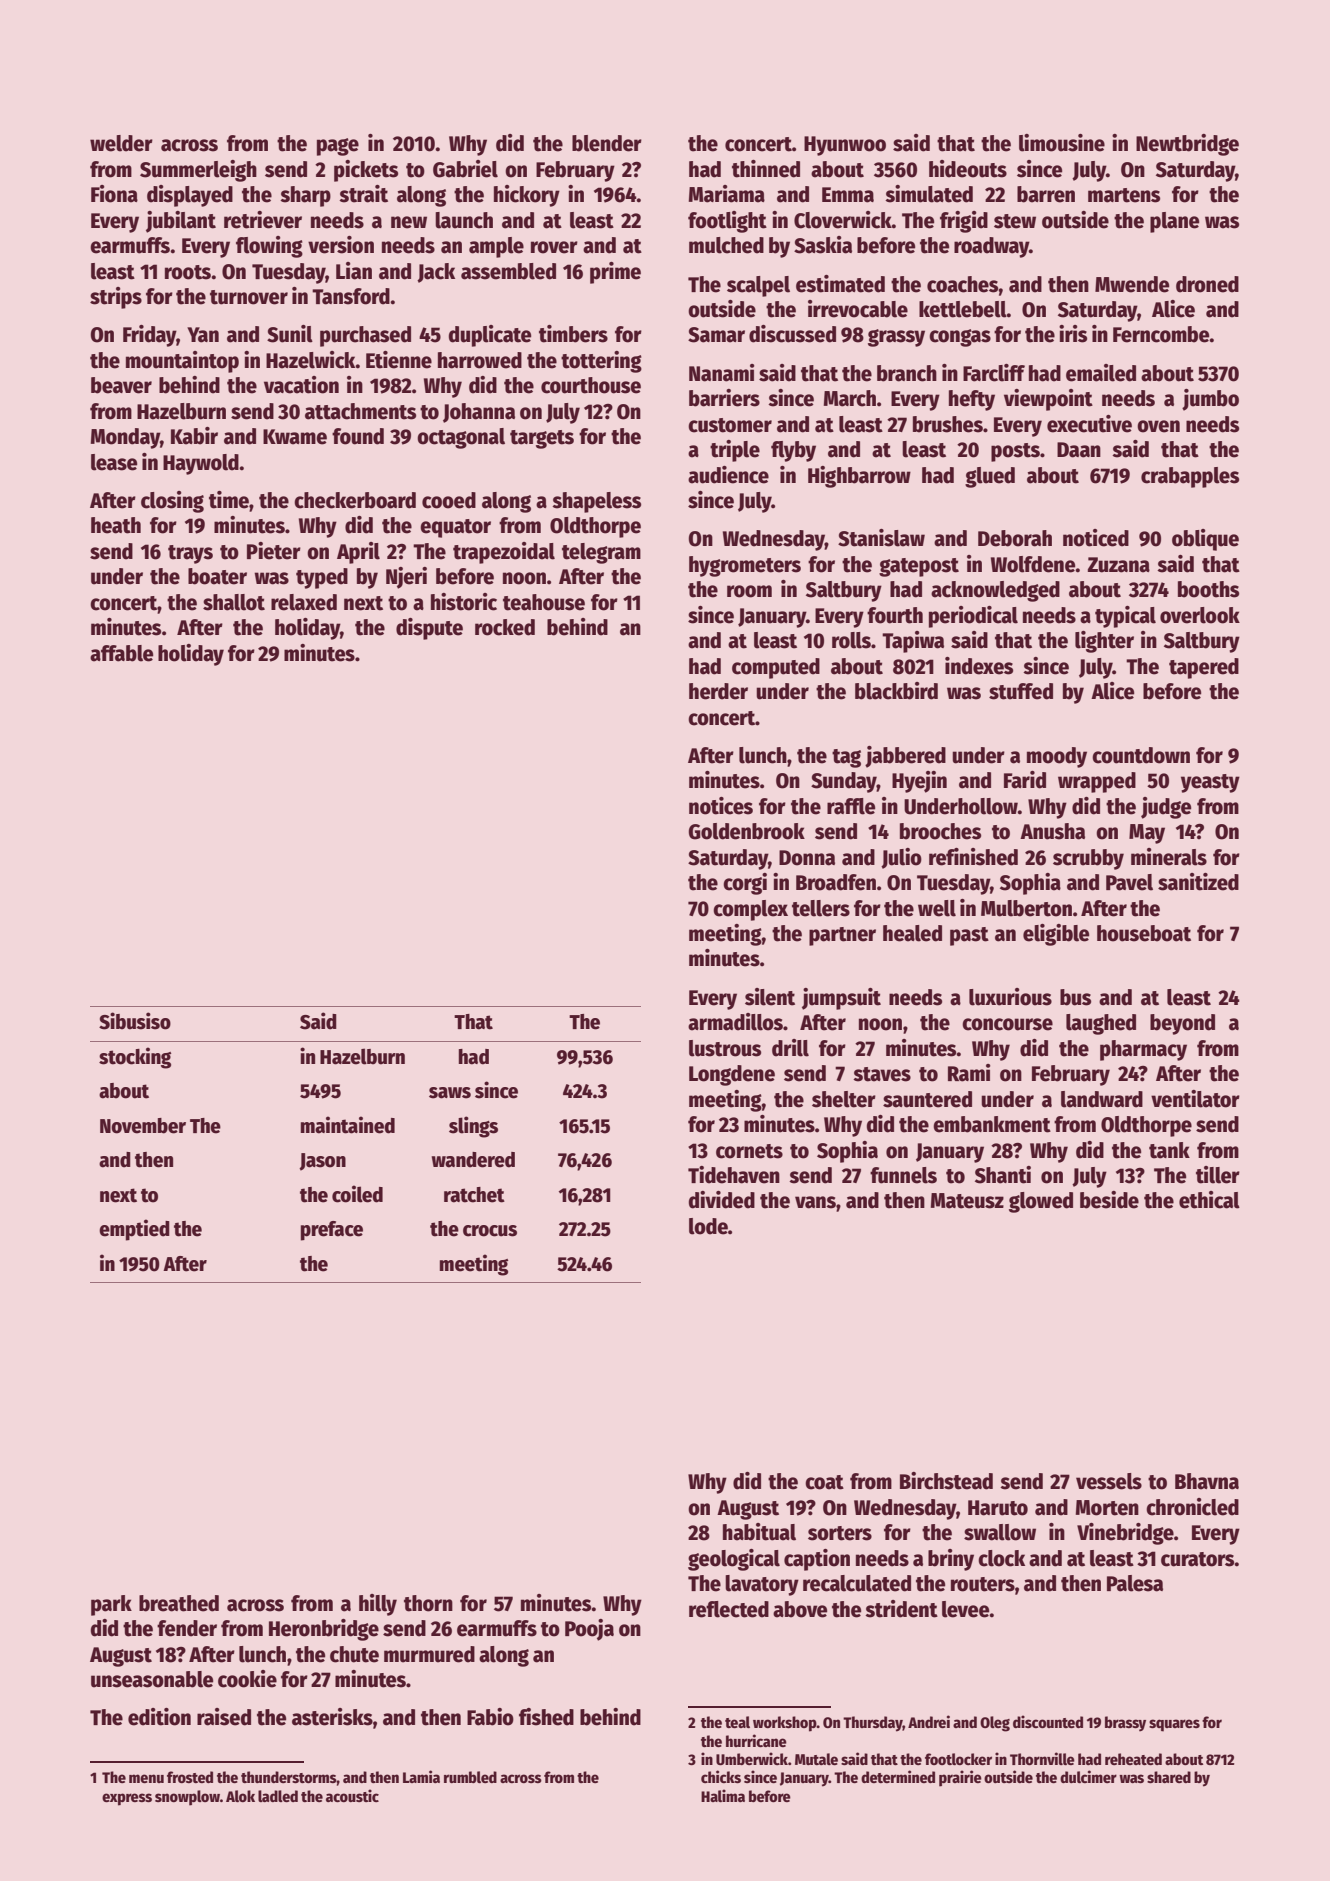 The image size is (1330, 1881). What do you see at coordinates (766, 169) in the page?
I see `thinned` at bounding box center [766, 169].
